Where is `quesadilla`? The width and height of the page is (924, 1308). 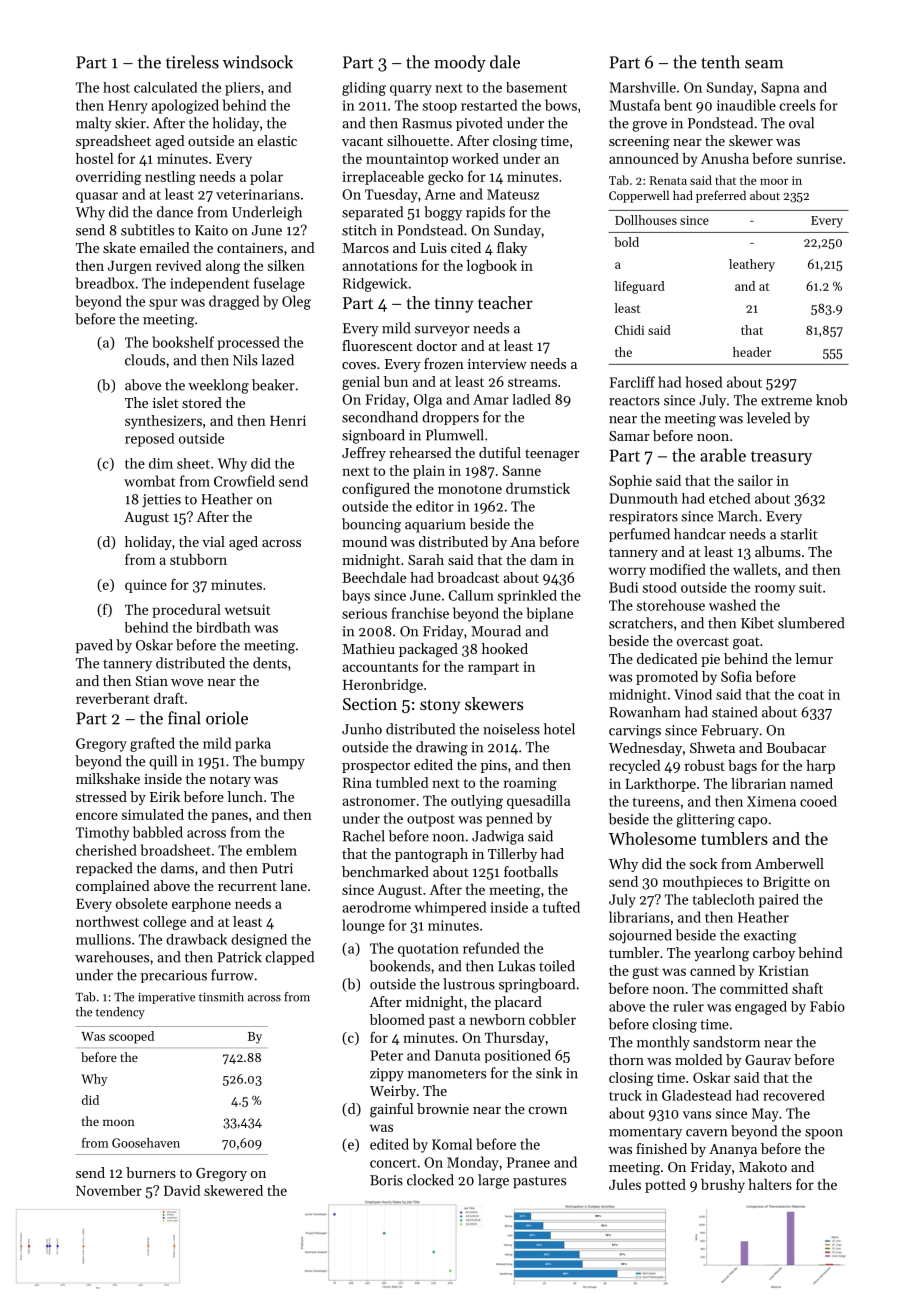 quesadilla is located at coordinates (538, 802).
